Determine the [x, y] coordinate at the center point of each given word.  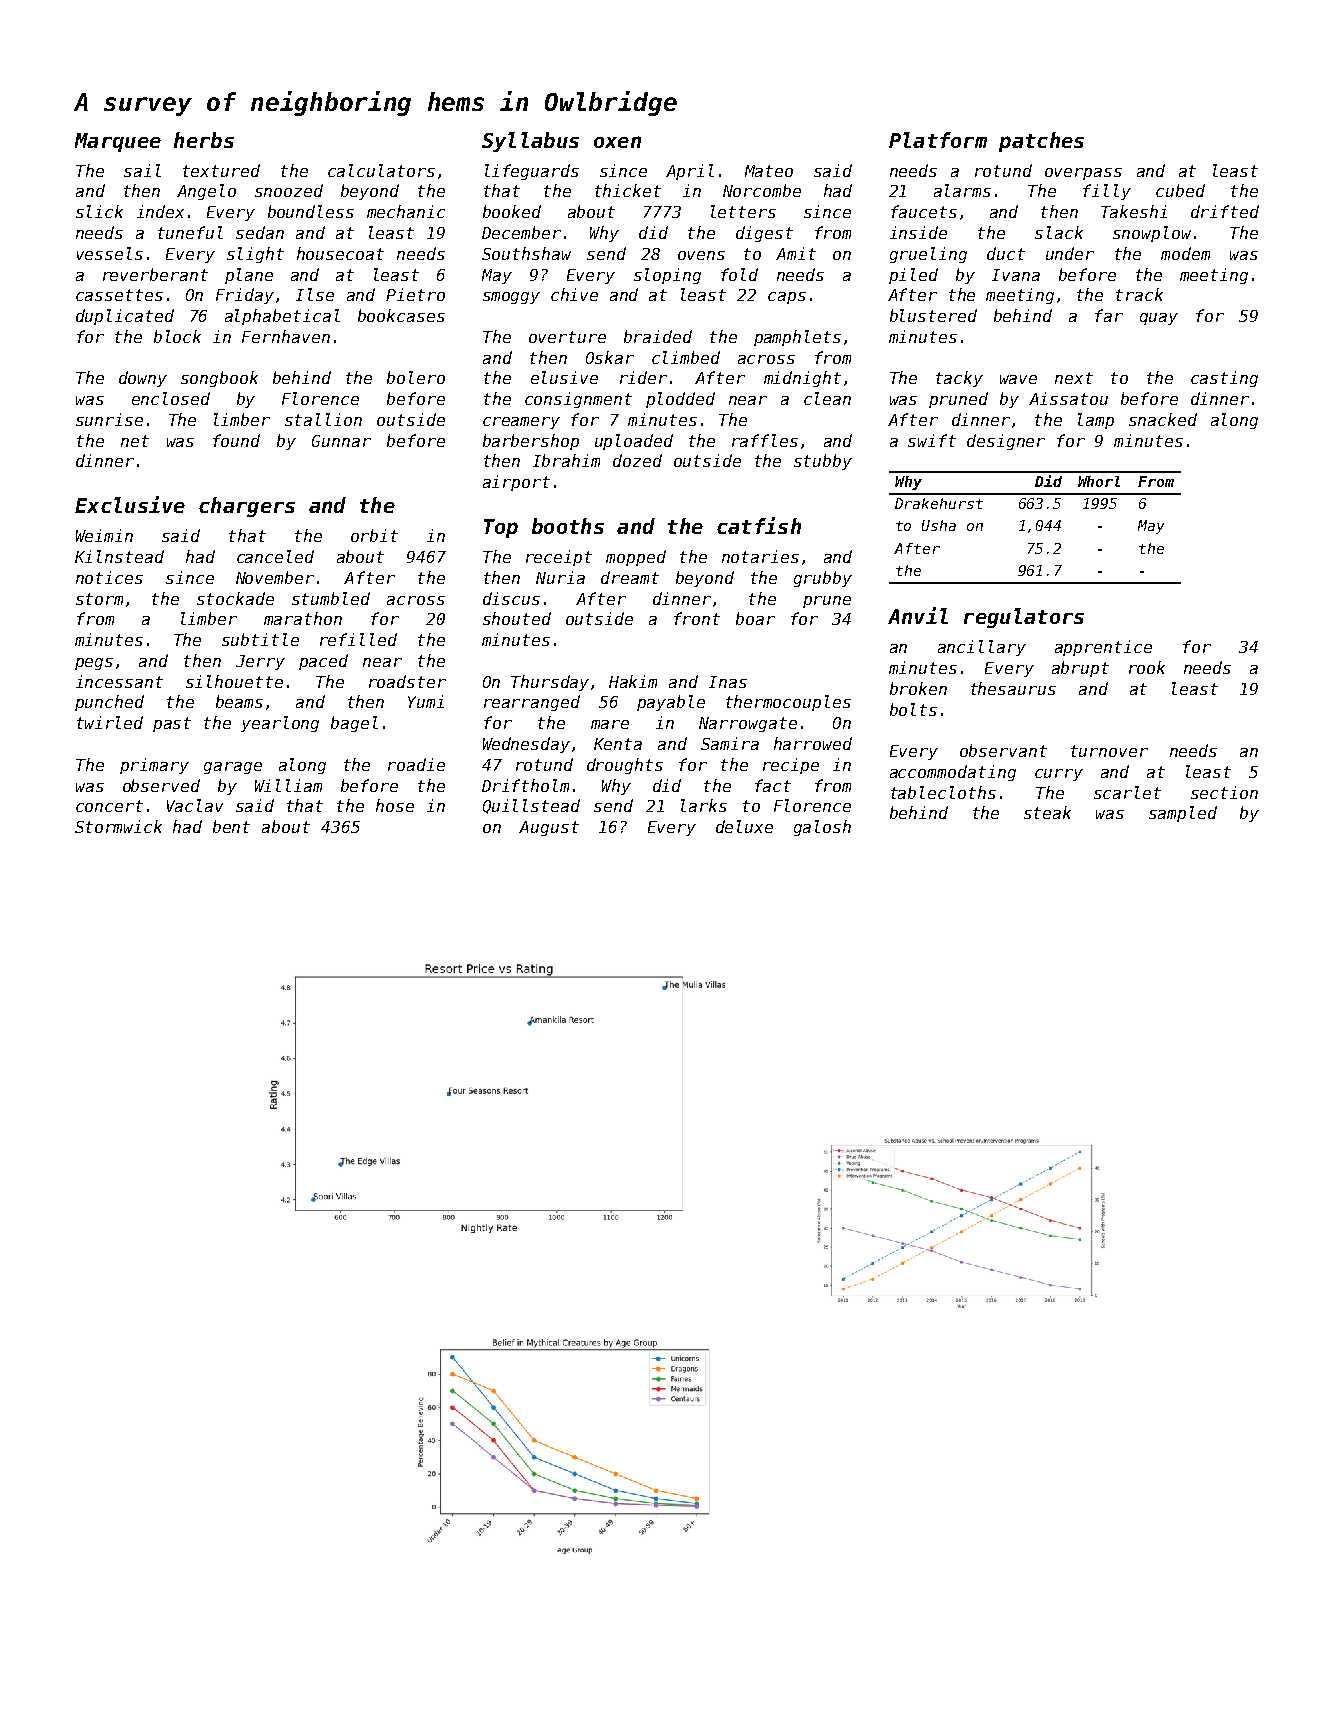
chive [574, 294]
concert [109, 806]
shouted [517, 618]
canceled [275, 556]
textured [221, 170]
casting [1224, 379]
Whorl [1099, 481]
